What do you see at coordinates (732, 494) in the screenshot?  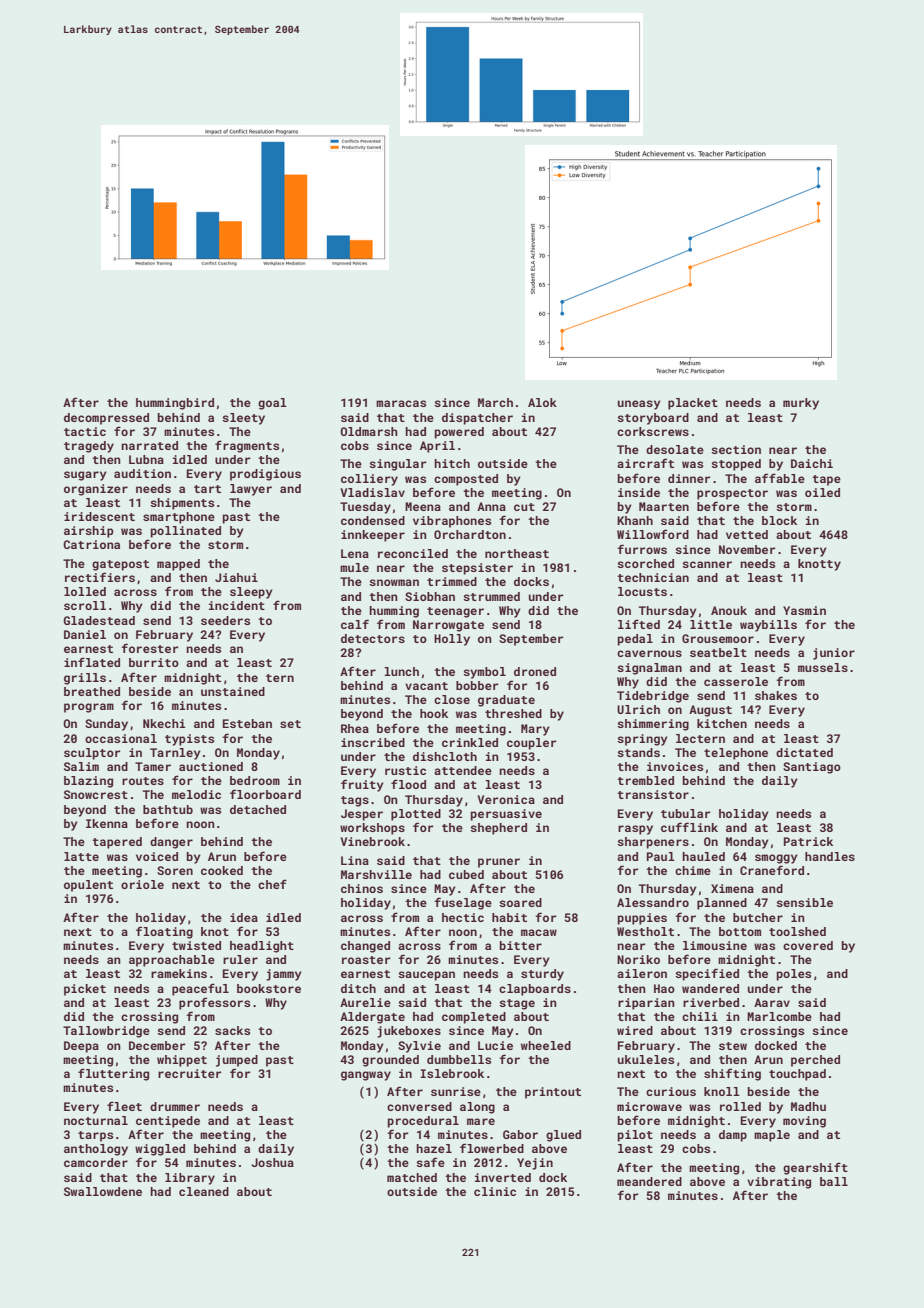 I see `prospector` at bounding box center [732, 494].
